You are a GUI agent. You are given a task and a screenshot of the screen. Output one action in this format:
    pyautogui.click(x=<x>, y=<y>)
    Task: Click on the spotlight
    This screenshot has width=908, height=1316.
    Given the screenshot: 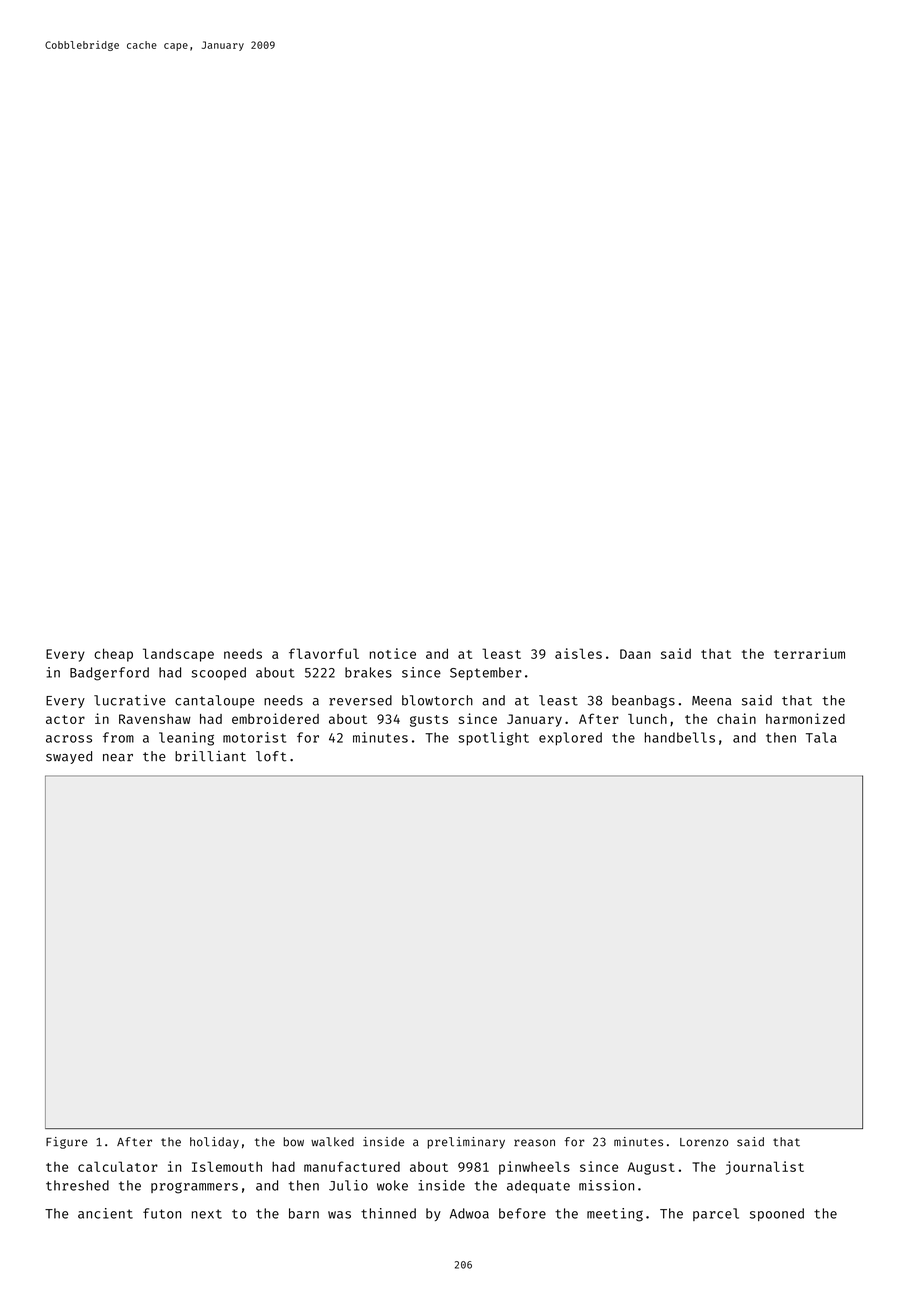 What is the action you would take?
    pyautogui.click(x=493, y=739)
